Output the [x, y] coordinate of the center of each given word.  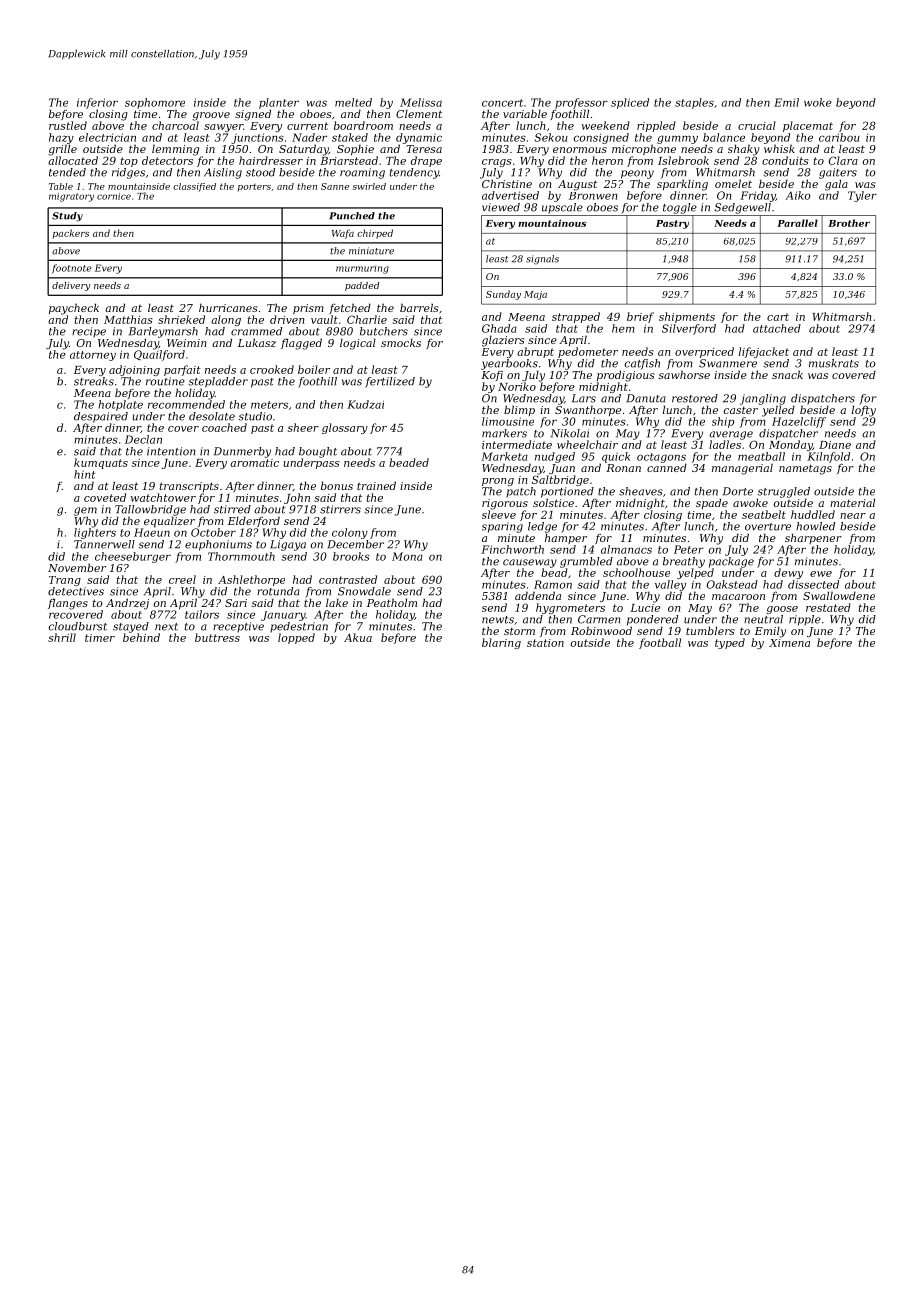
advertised [510, 195]
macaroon [738, 597]
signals [542, 260]
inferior [97, 103]
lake [337, 602]
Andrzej [127, 604]
